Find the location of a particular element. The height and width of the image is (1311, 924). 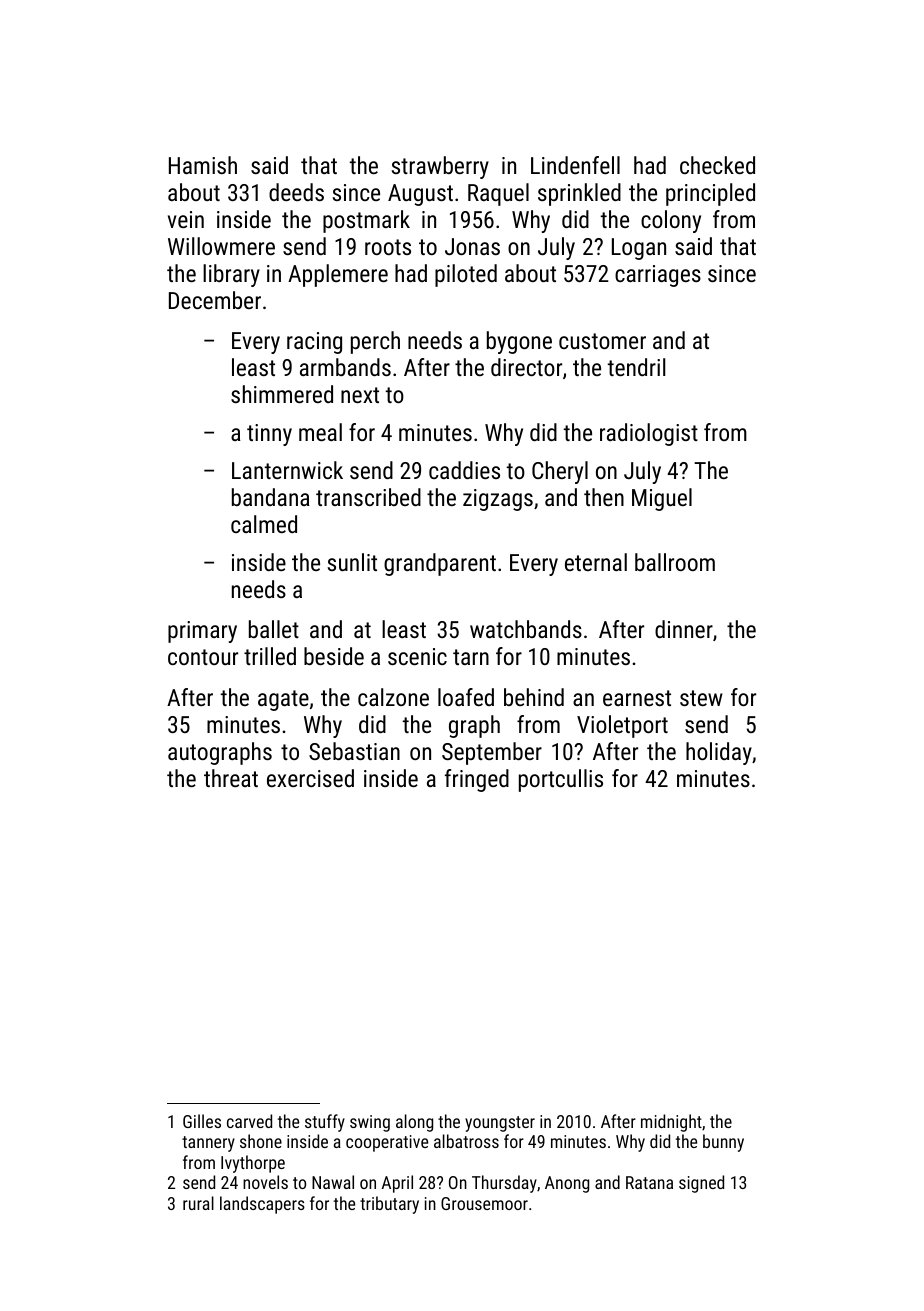

piloted is located at coordinates (466, 275).
